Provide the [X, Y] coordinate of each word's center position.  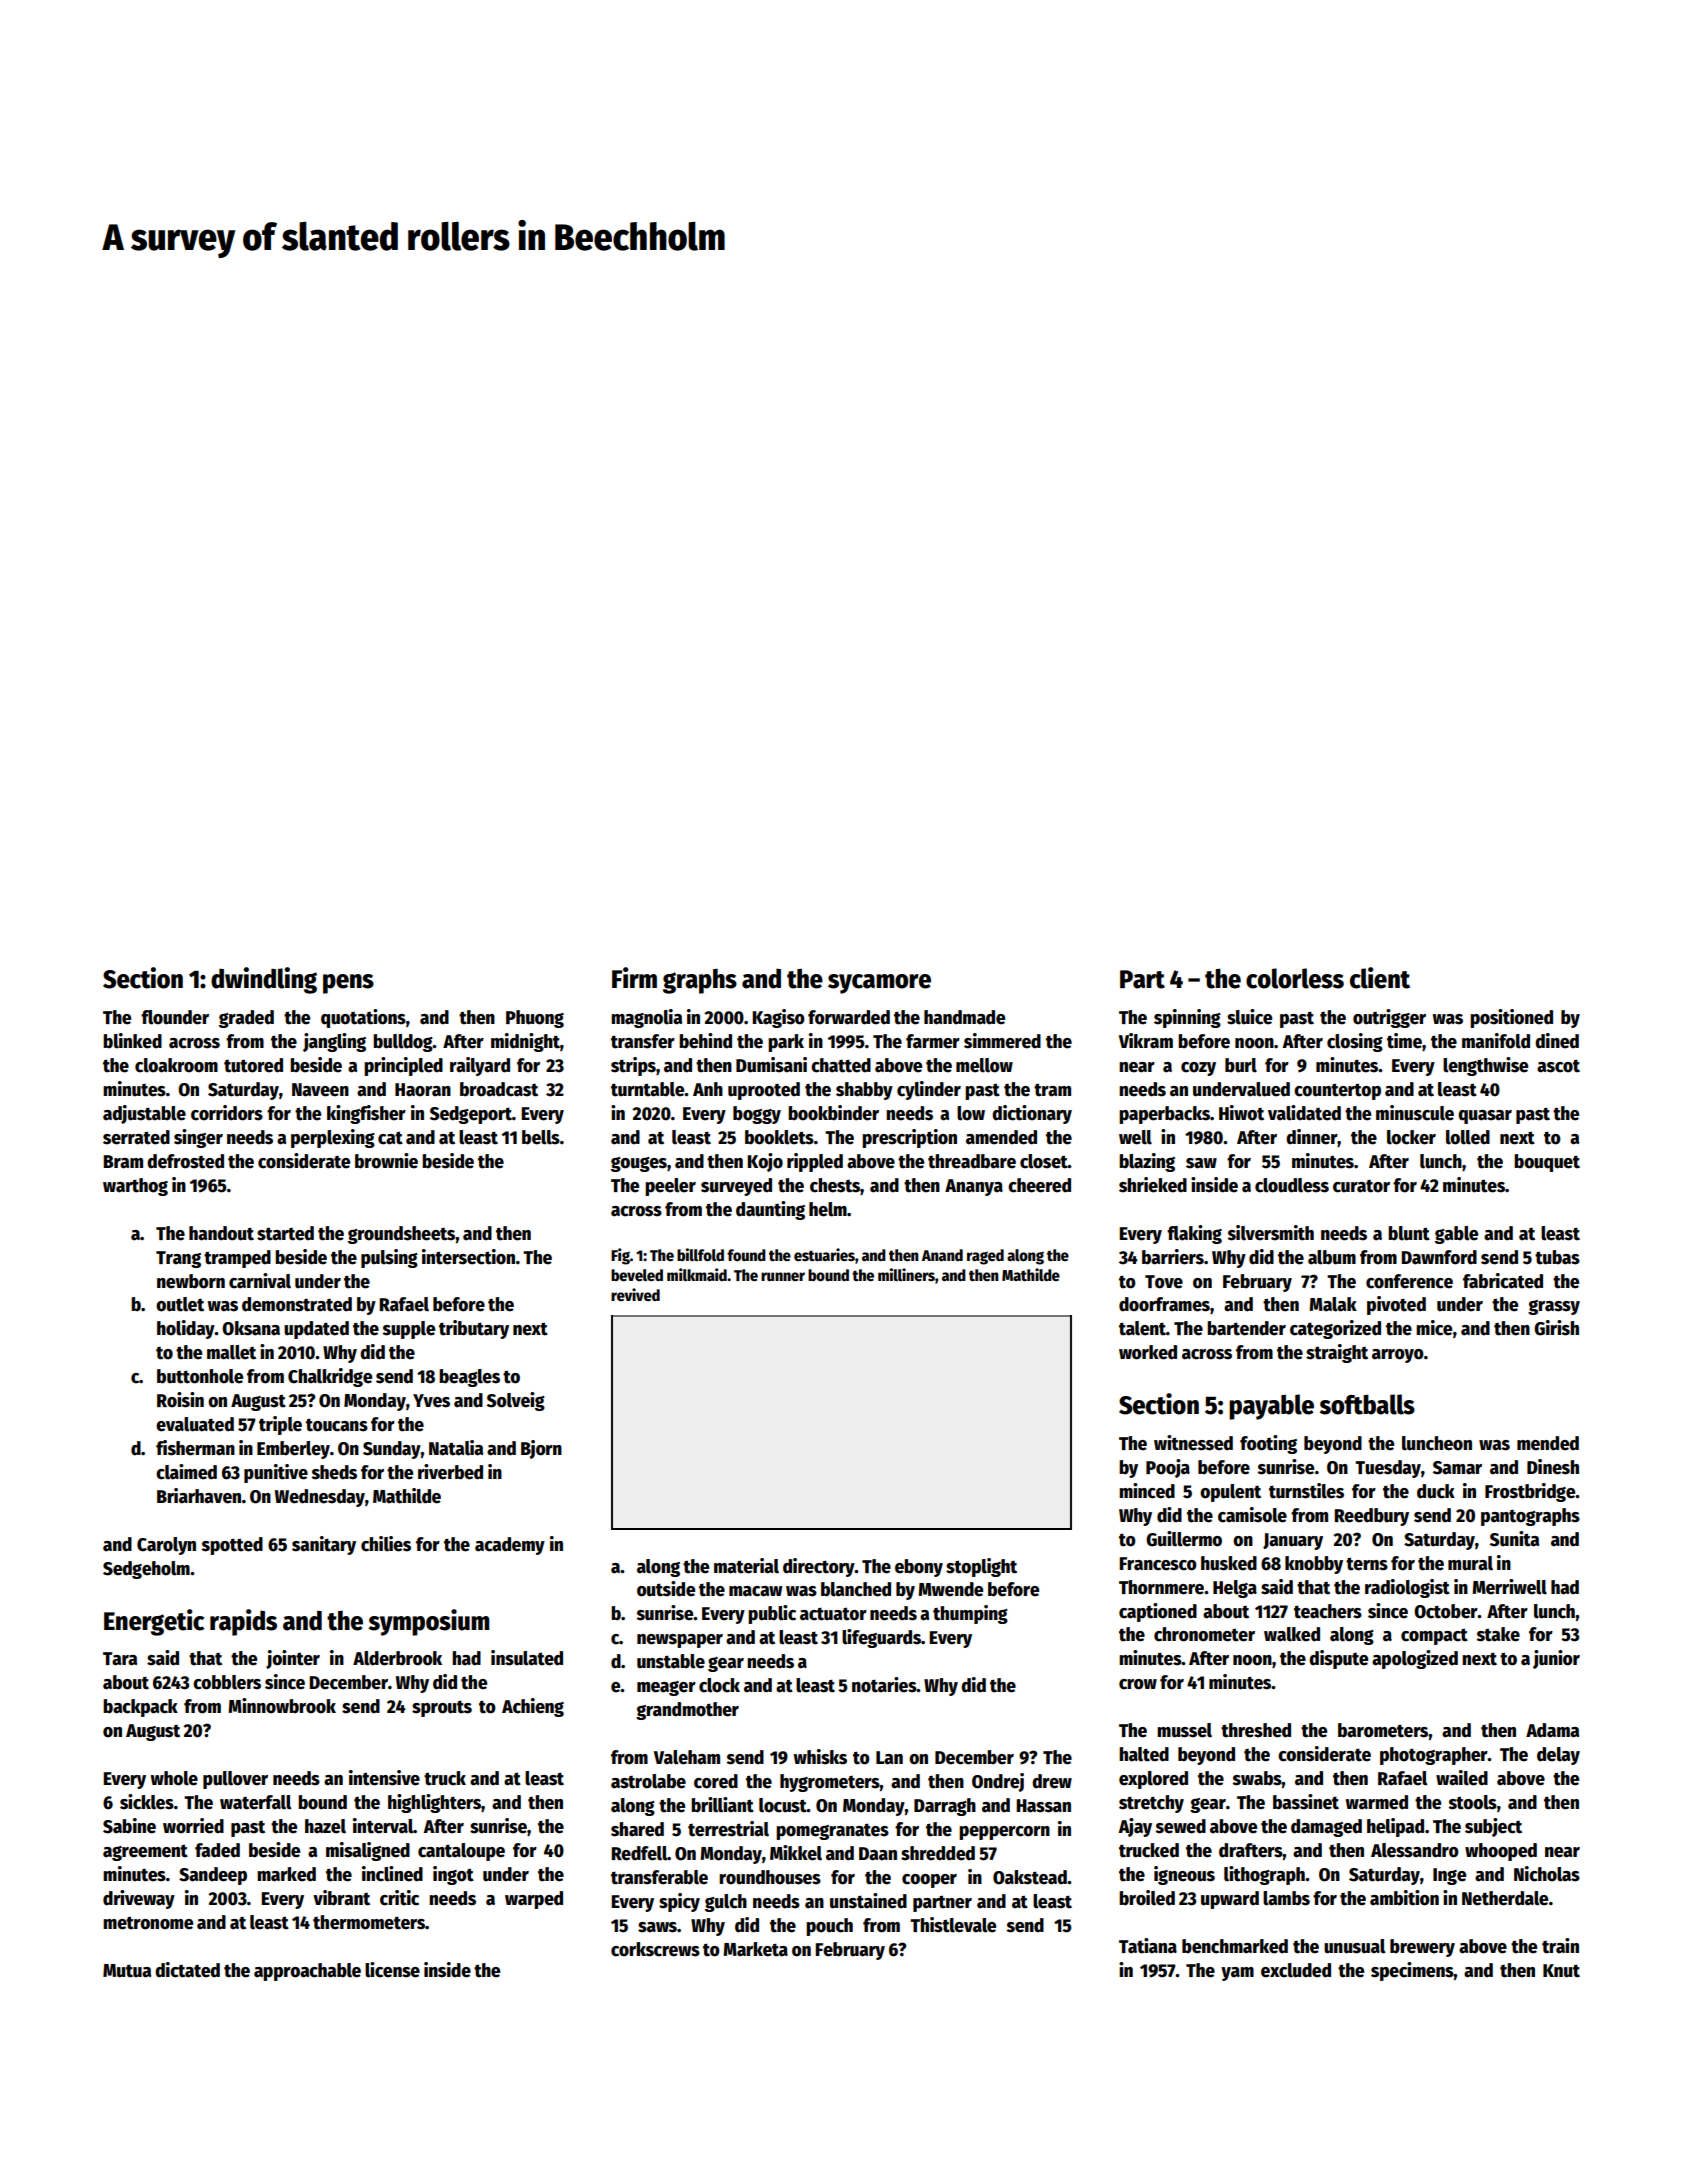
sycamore [879, 984]
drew [1052, 1781]
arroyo [1398, 1356]
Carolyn [166, 1546]
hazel [325, 1826]
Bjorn [541, 1449]
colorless [1295, 978]
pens [348, 984]
